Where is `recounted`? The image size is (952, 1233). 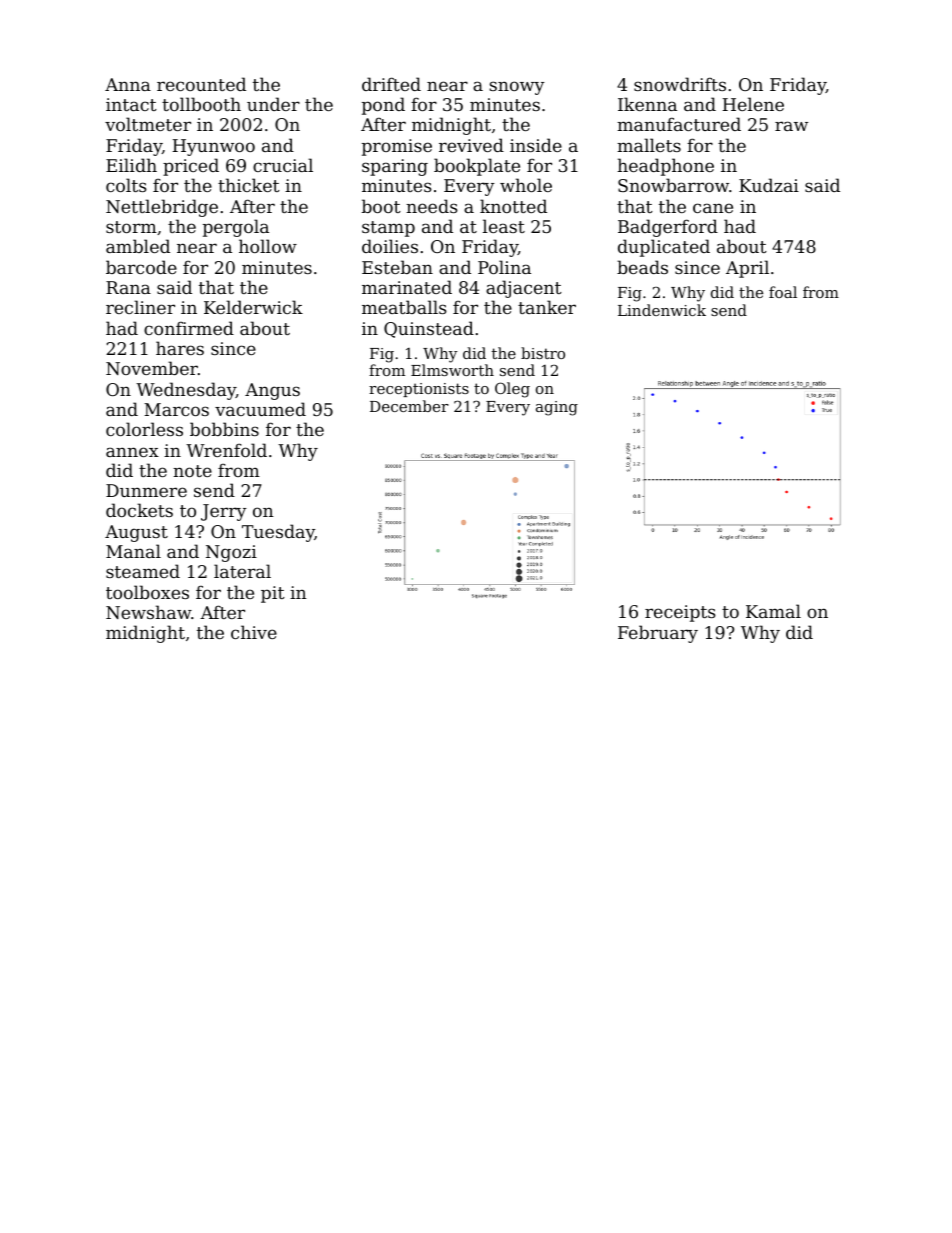
recounted is located at coordinates (201, 84).
